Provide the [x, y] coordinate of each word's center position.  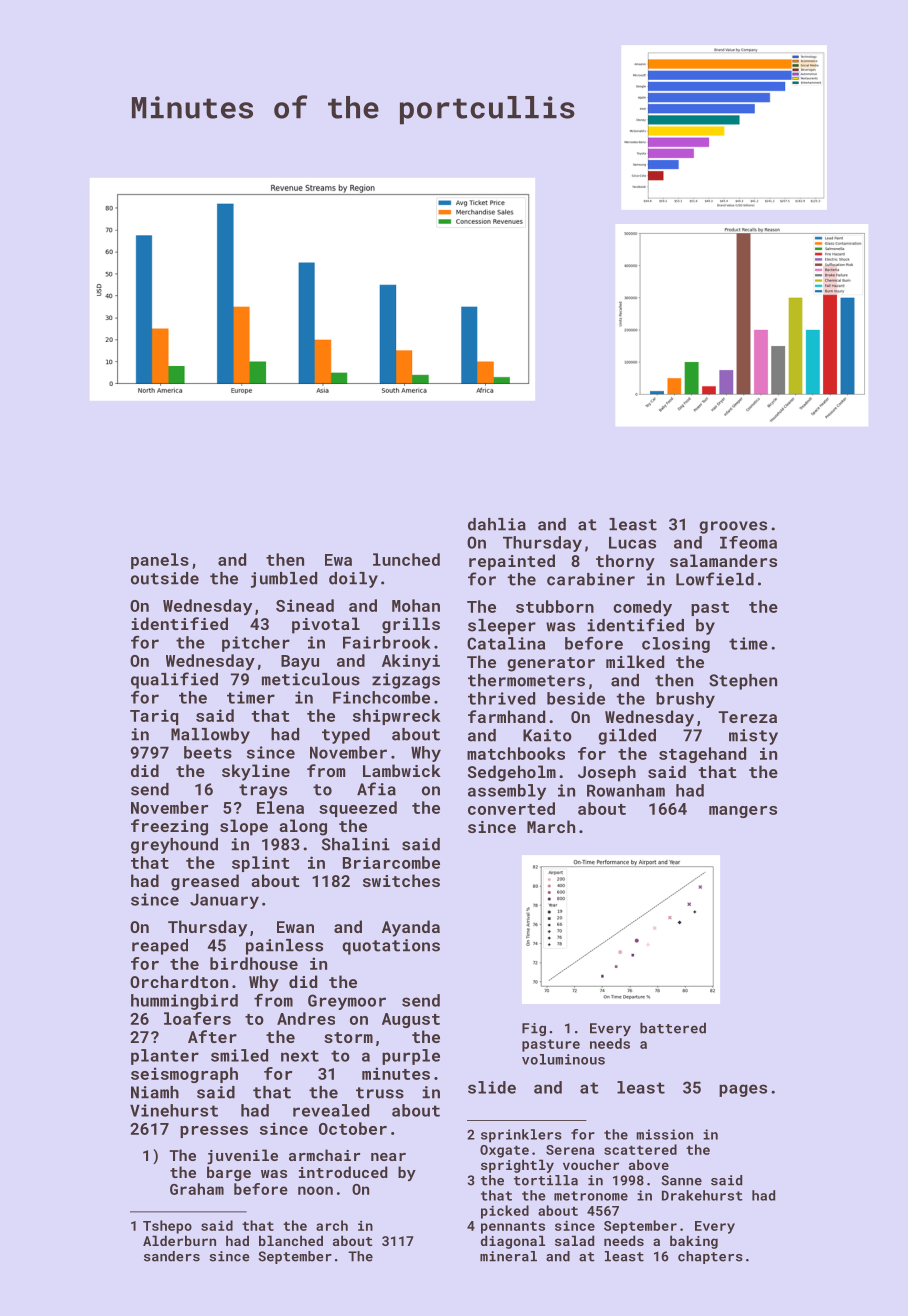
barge [229, 1173]
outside [165, 578]
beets [208, 752]
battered [673, 1028]
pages [743, 1090]
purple [411, 1057]
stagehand [702, 755]
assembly [507, 792]
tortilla [546, 1180]
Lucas [632, 543]
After [212, 1036]
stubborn [555, 606]
